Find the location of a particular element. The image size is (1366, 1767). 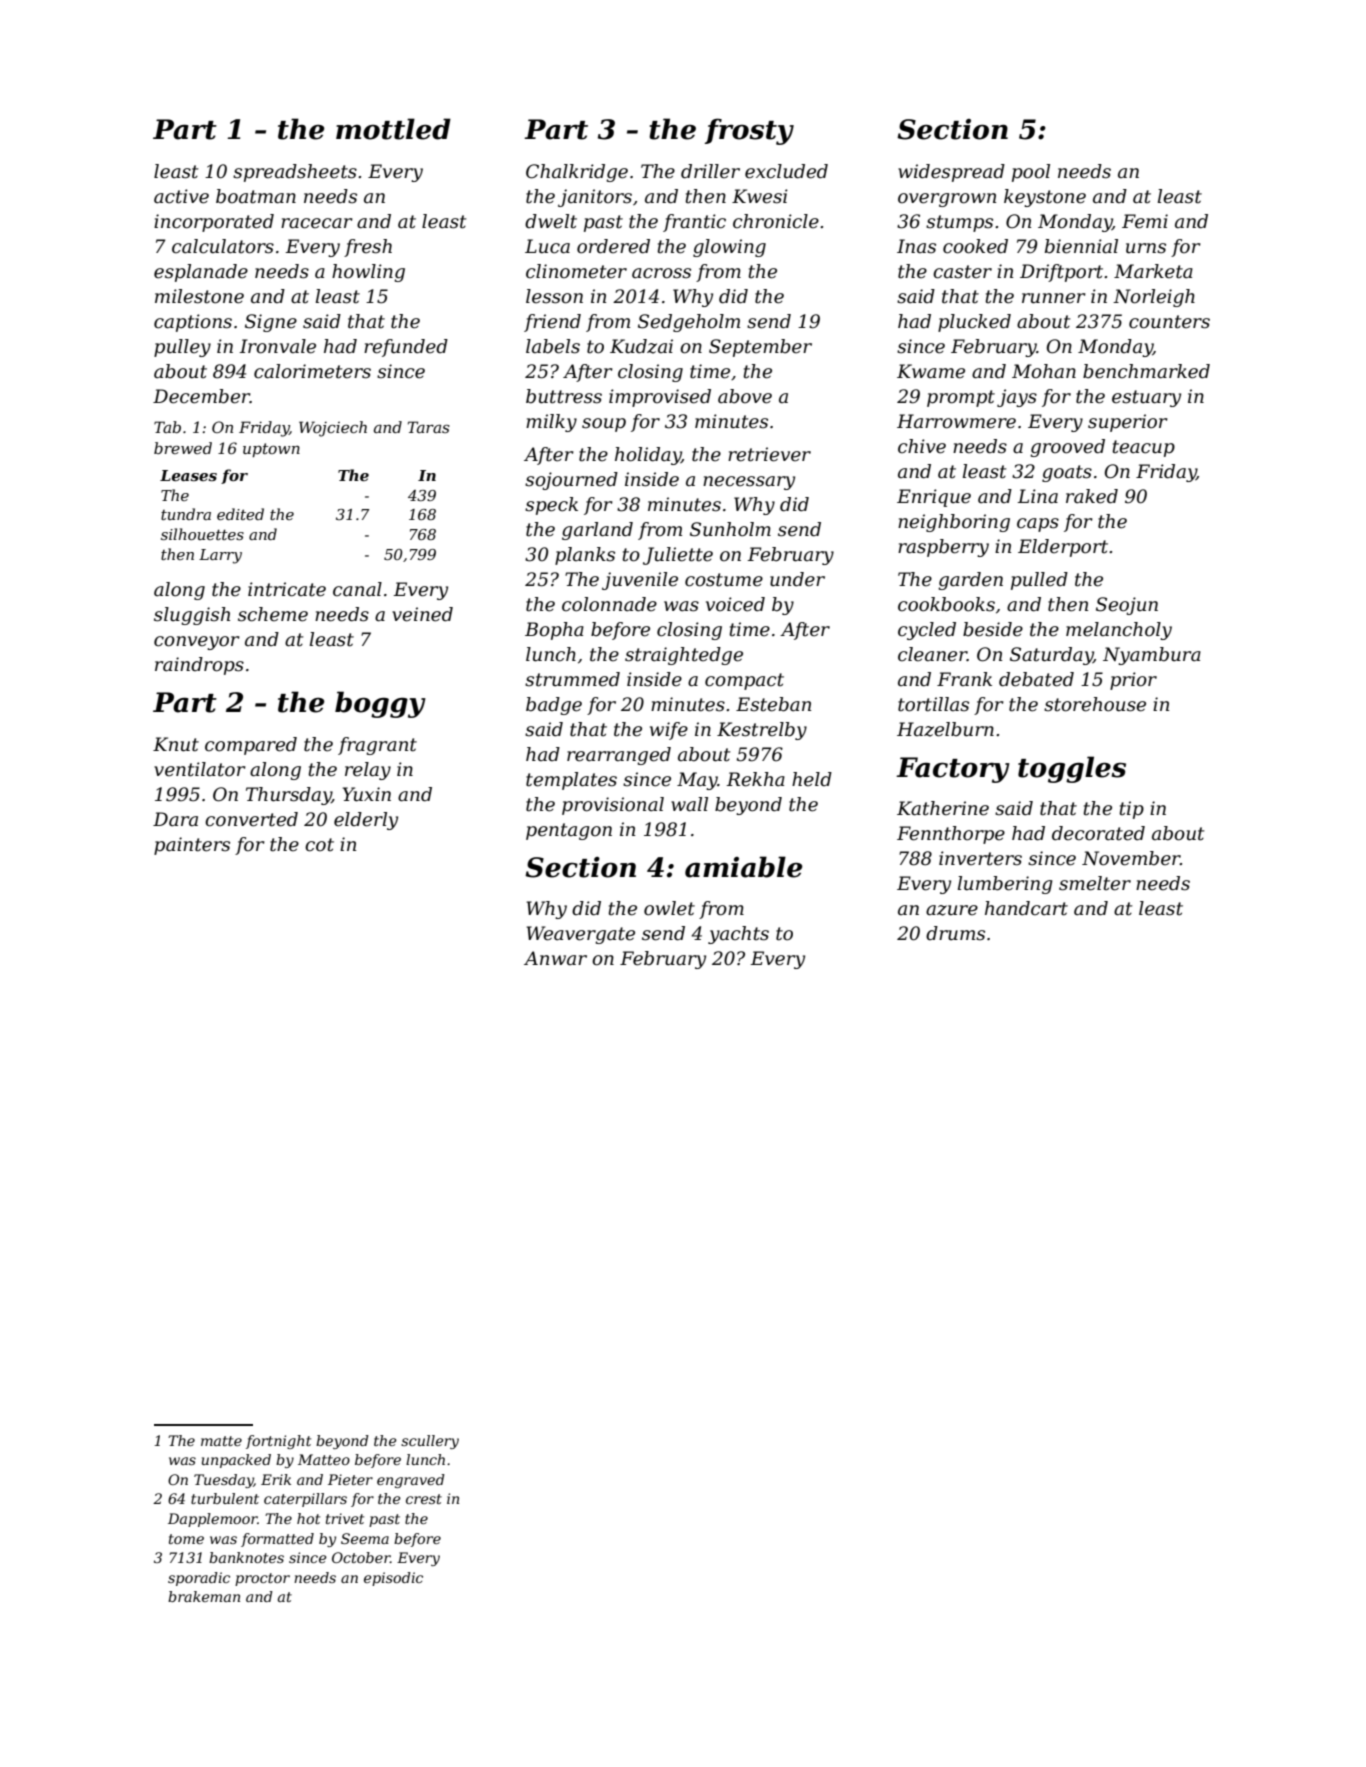

frosty is located at coordinates (749, 131).
